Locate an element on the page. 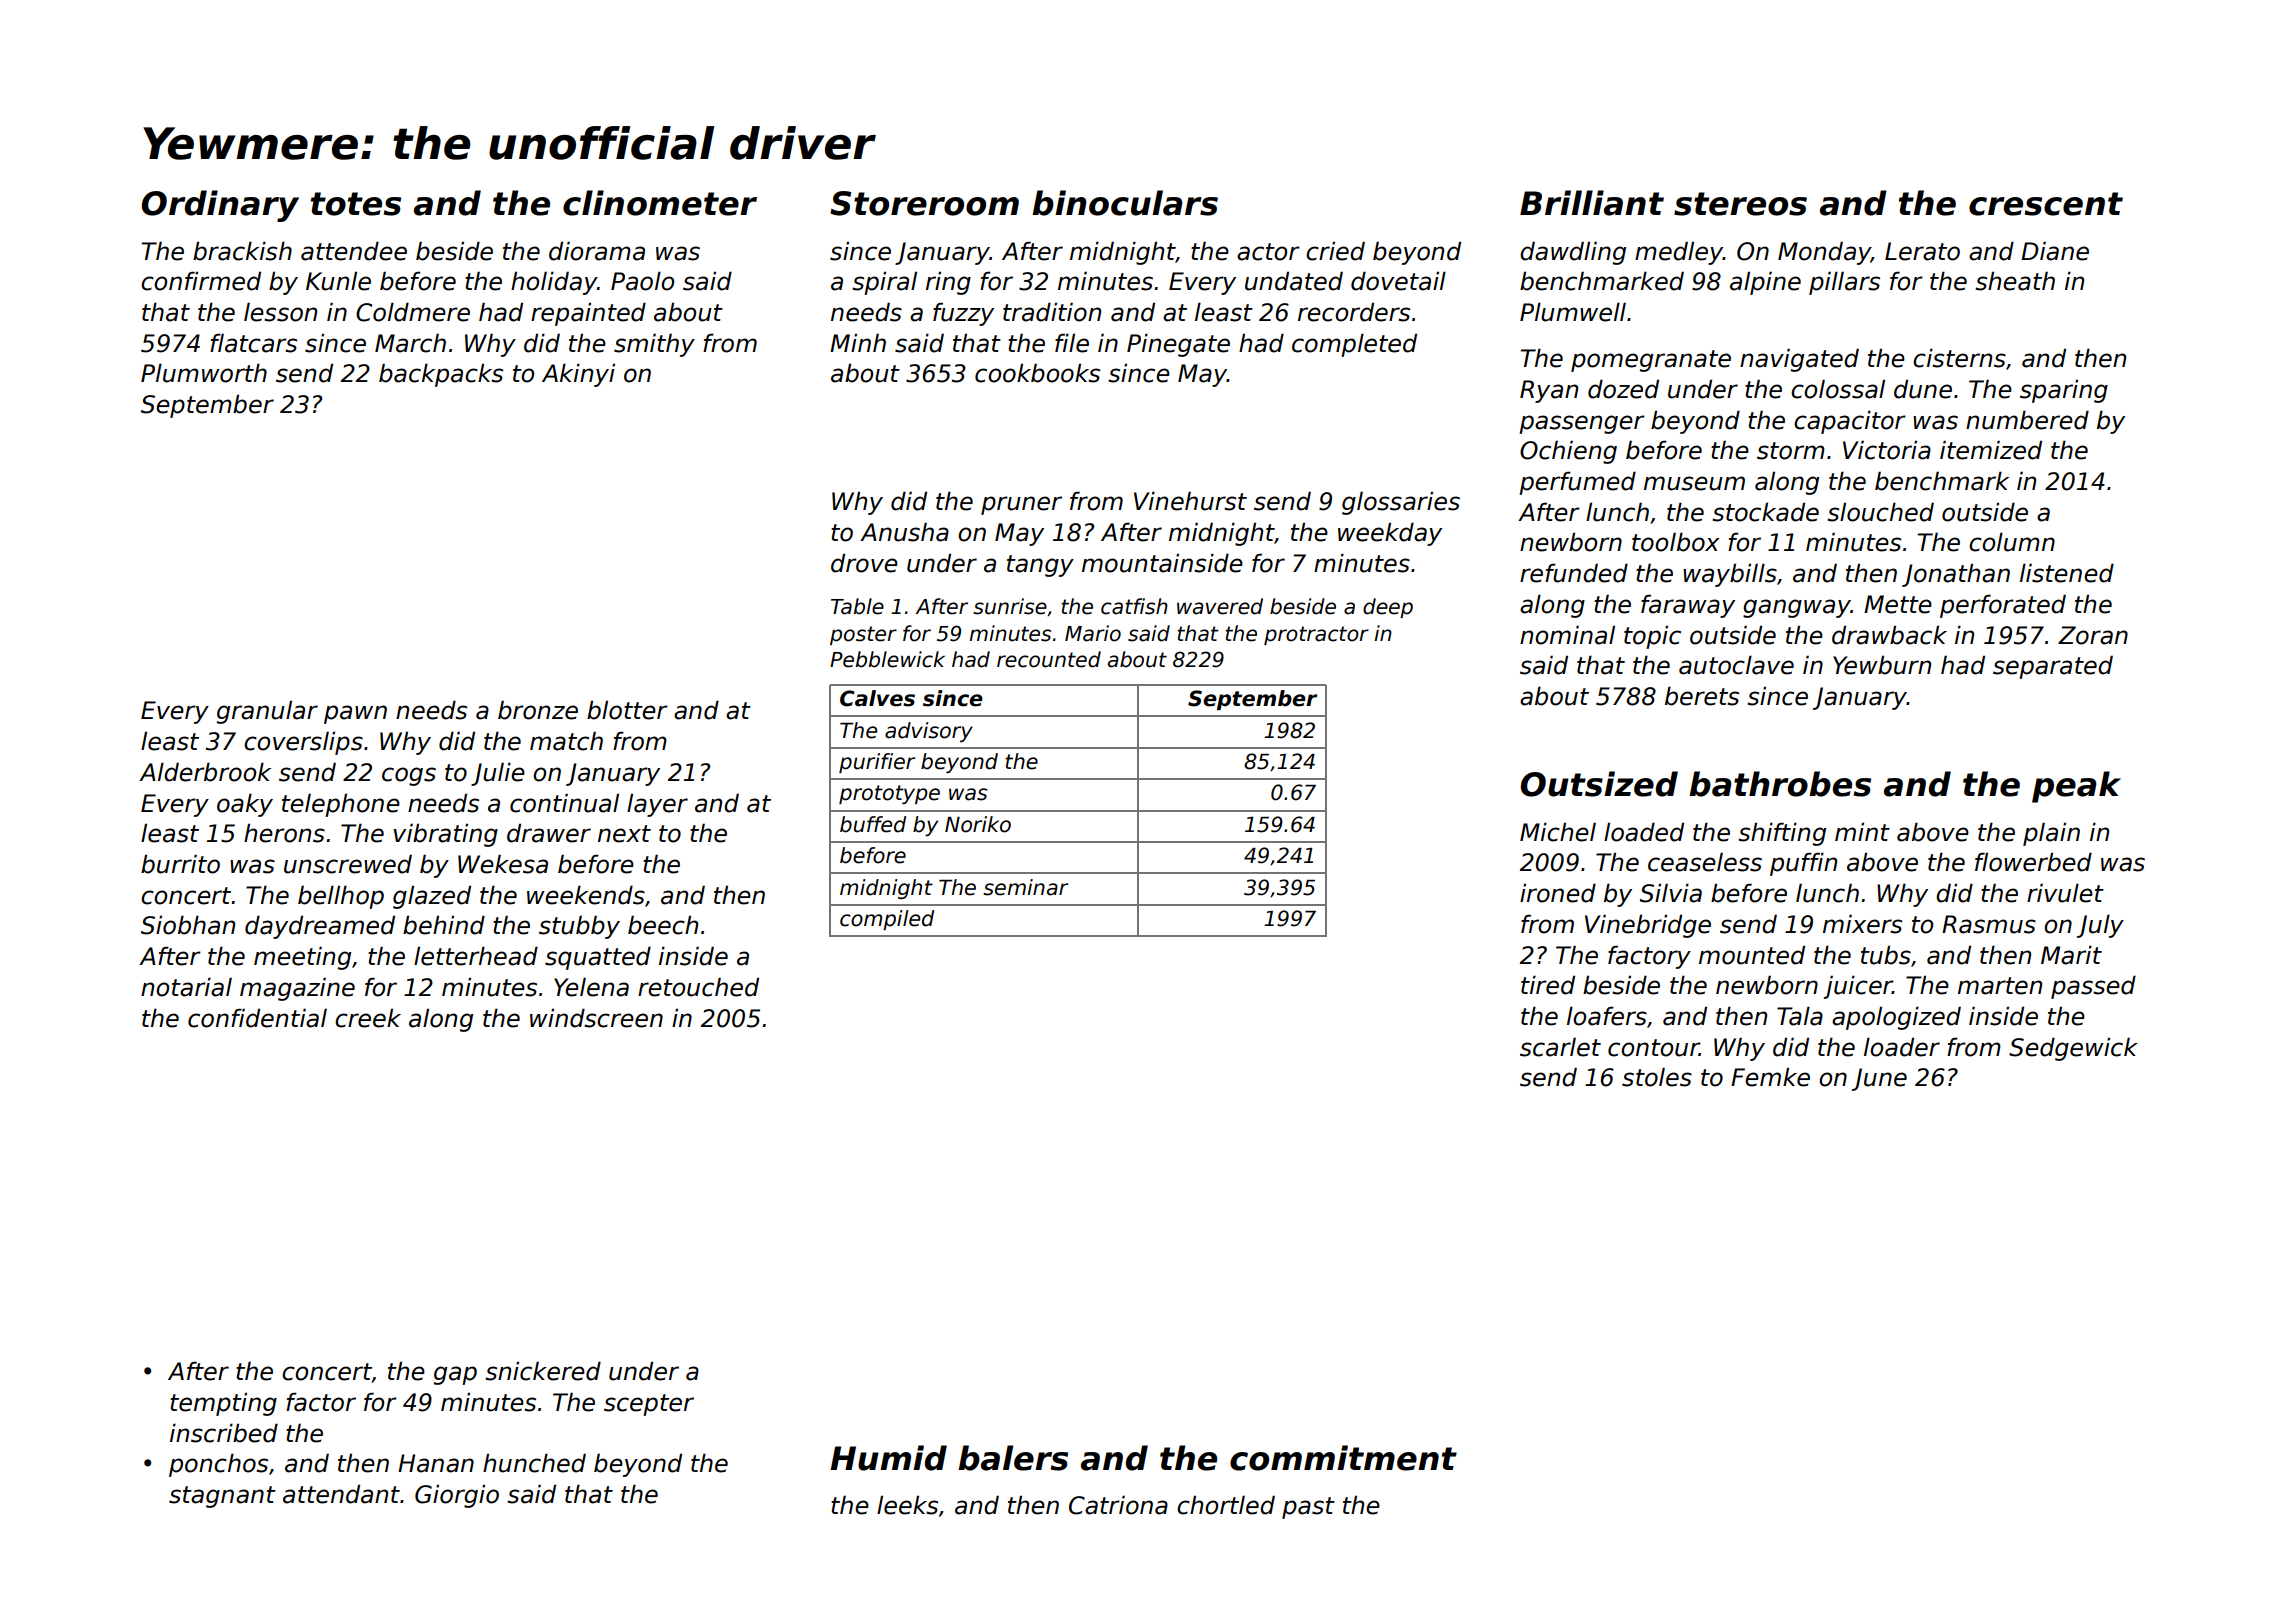  Ordinary is located at coordinates (220, 206).
